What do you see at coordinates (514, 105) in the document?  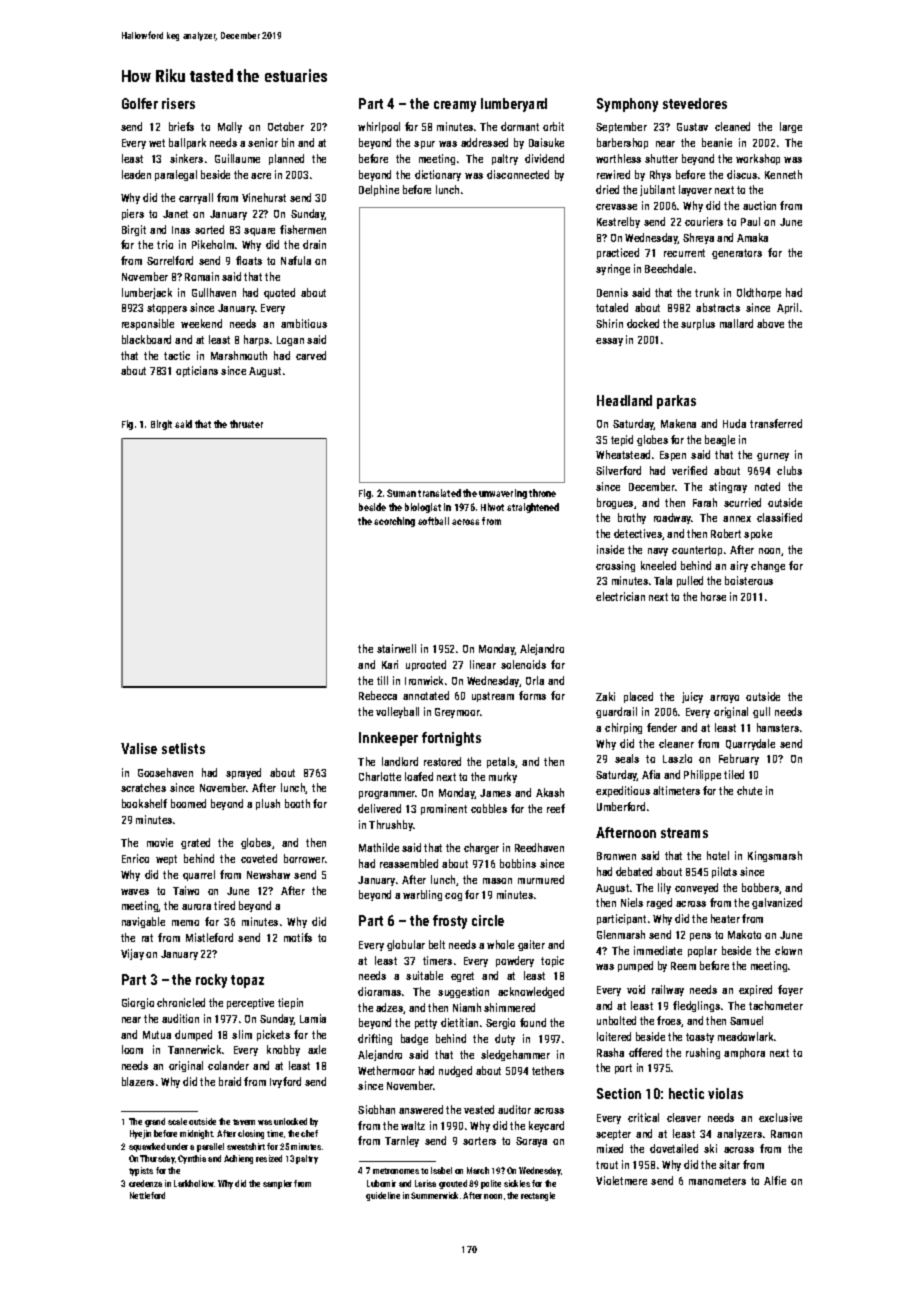 I see `lumberyard` at bounding box center [514, 105].
